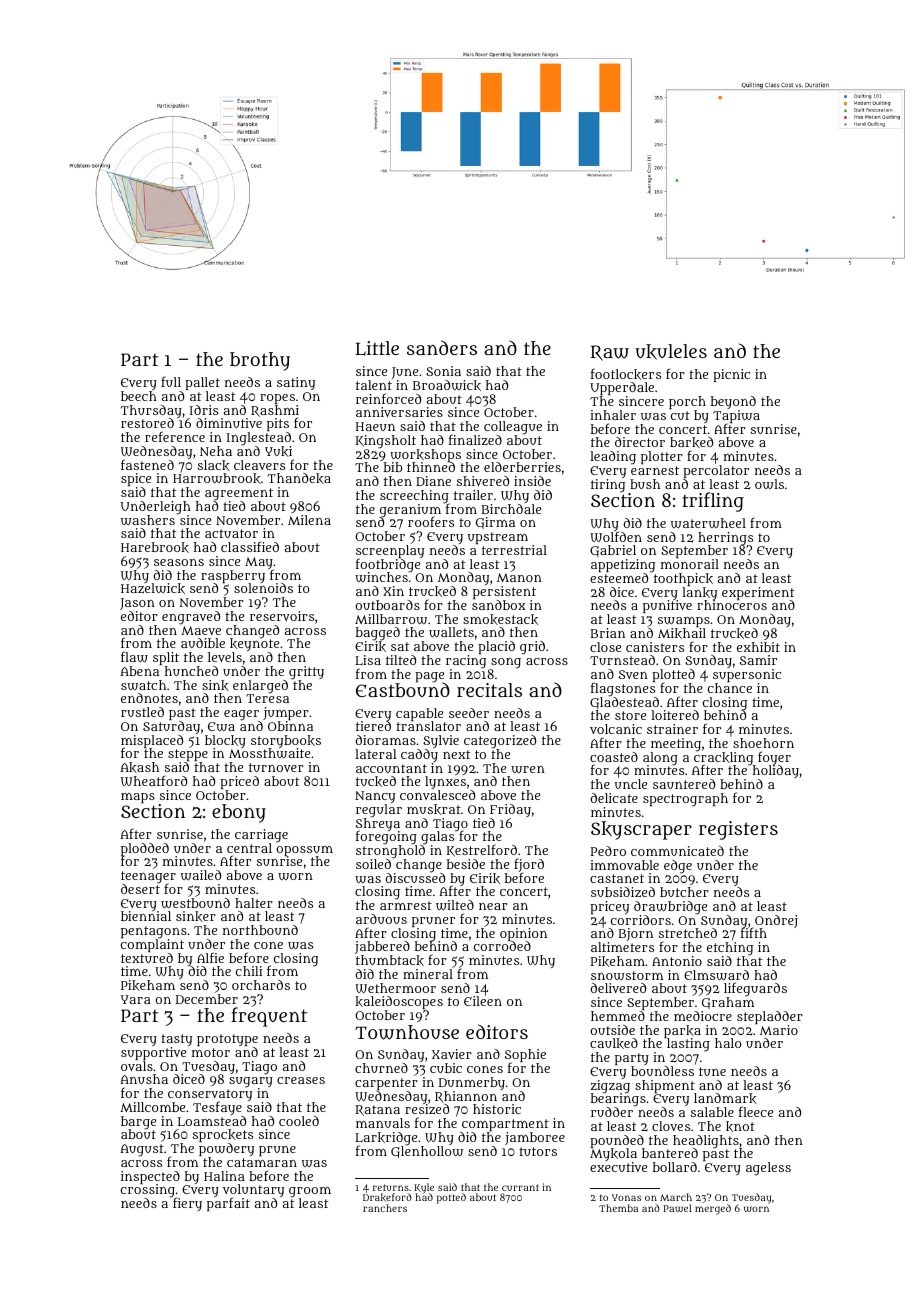 This screenshot has width=924, height=1308. I want to click on footlockers, so click(626, 374).
